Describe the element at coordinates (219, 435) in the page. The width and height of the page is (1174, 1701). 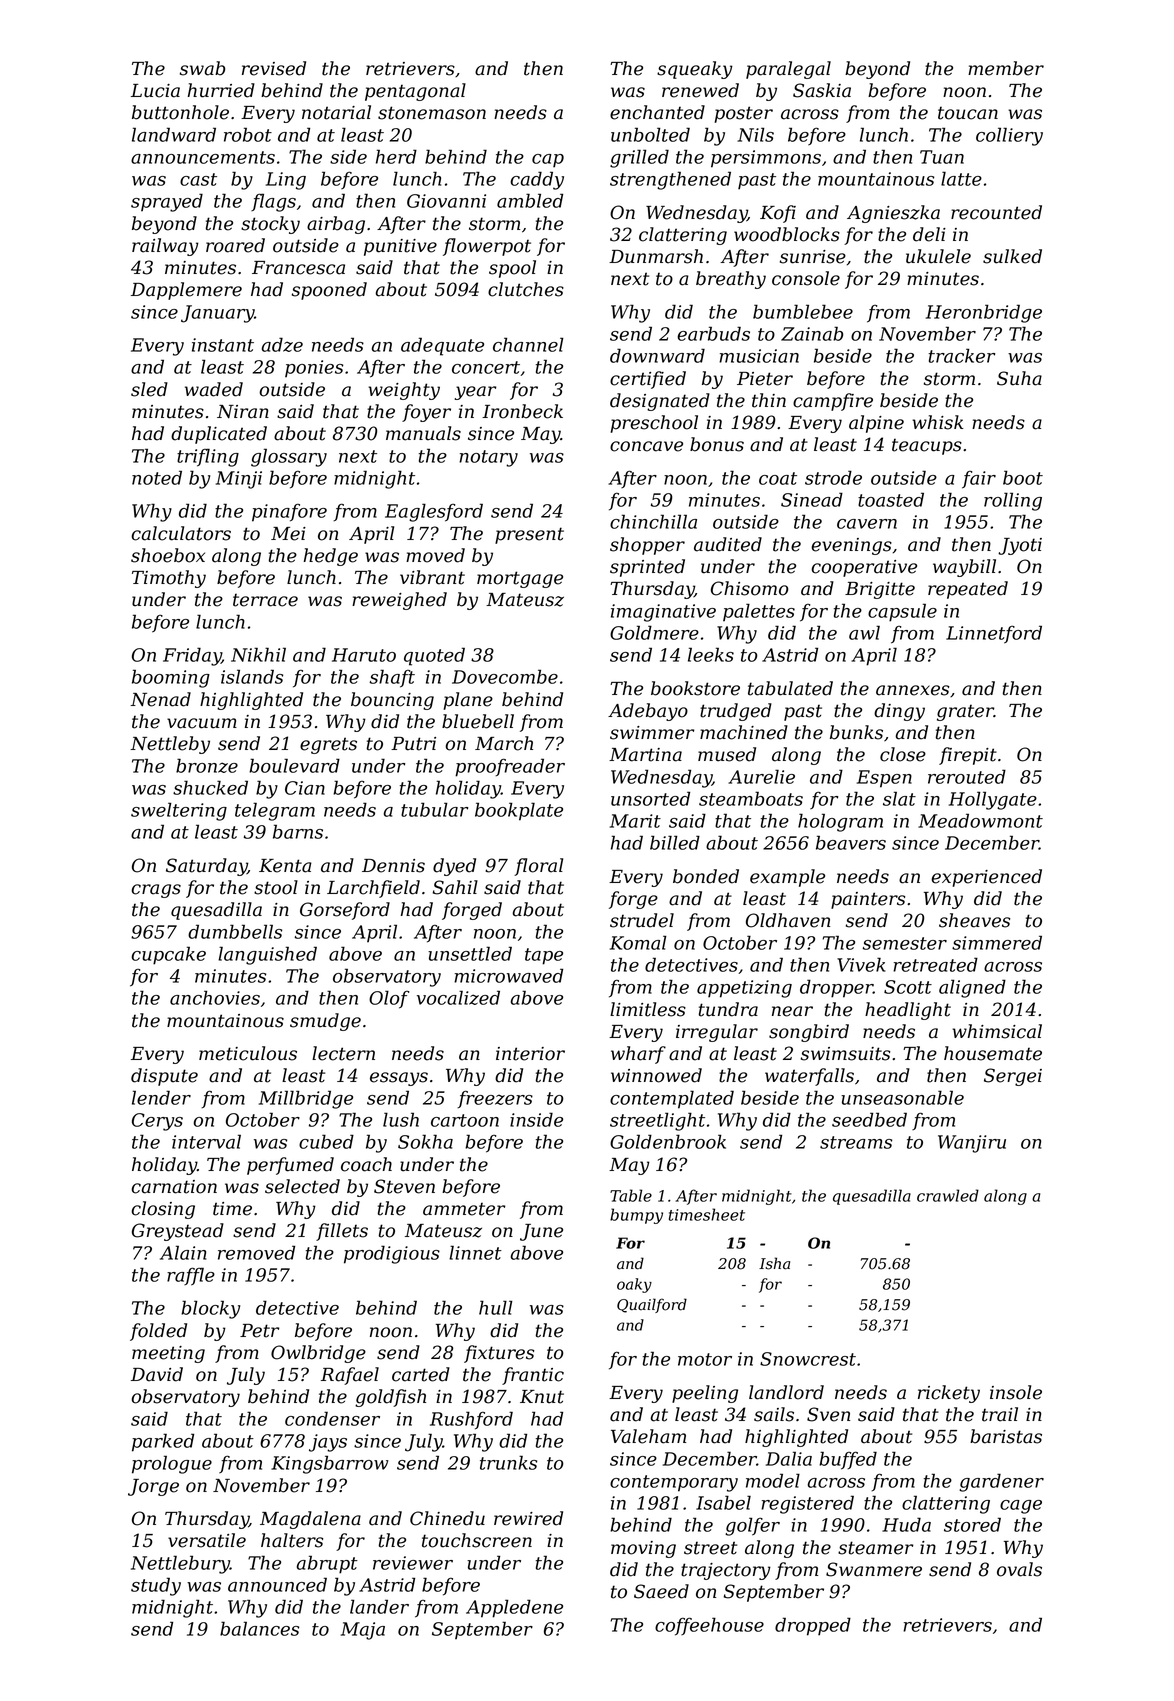
I see `duplicated` at that location.
